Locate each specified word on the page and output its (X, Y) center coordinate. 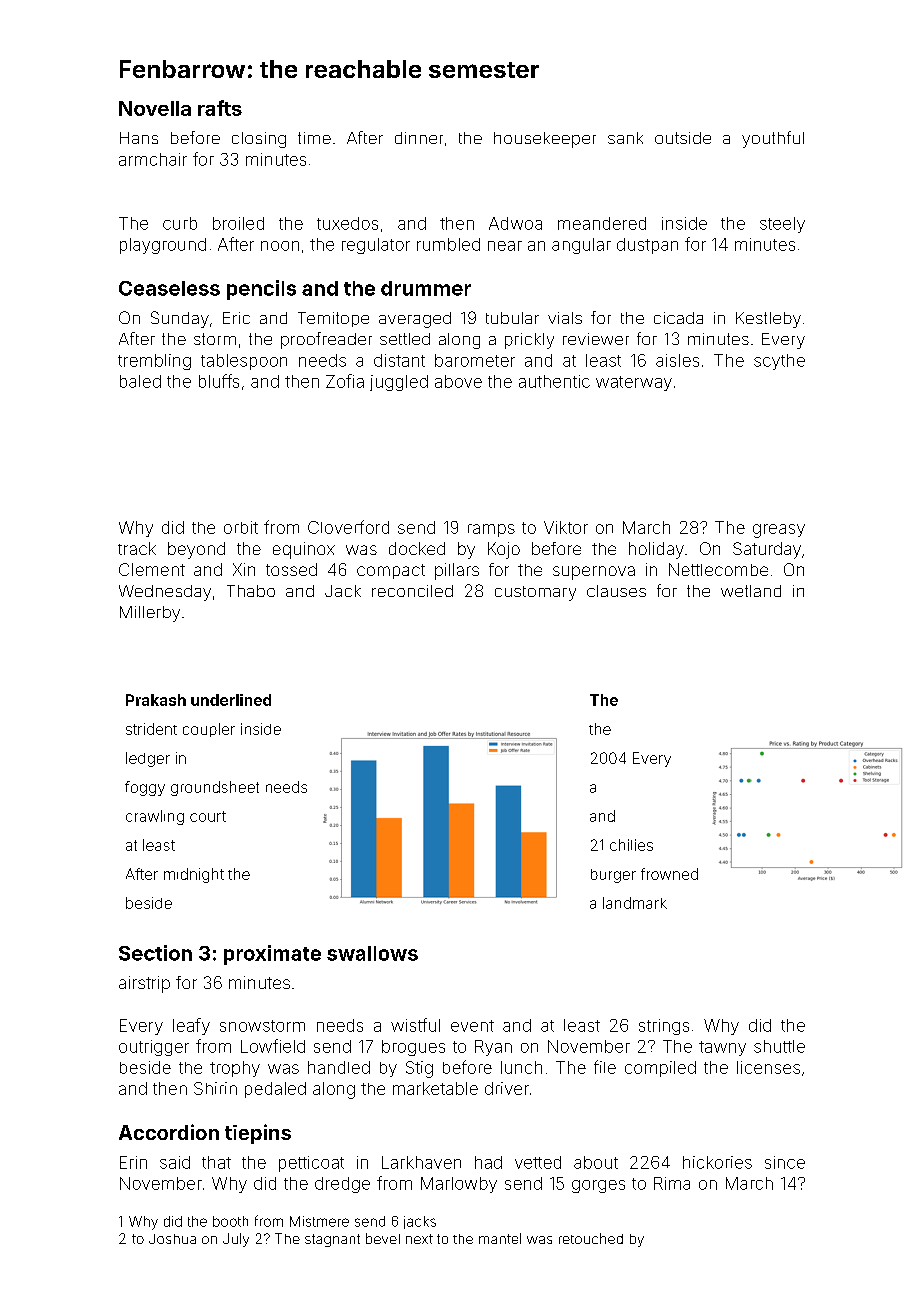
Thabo (251, 591)
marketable (435, 1088)
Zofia (345, 381)
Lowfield (273, 1046)
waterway (634, 383)
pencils (261, 290)
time (314, 138)
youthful (773, 139)
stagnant (332, 1240)
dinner (419, 138)
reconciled (412, 591)
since (785, 1162)
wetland (751, 591)
